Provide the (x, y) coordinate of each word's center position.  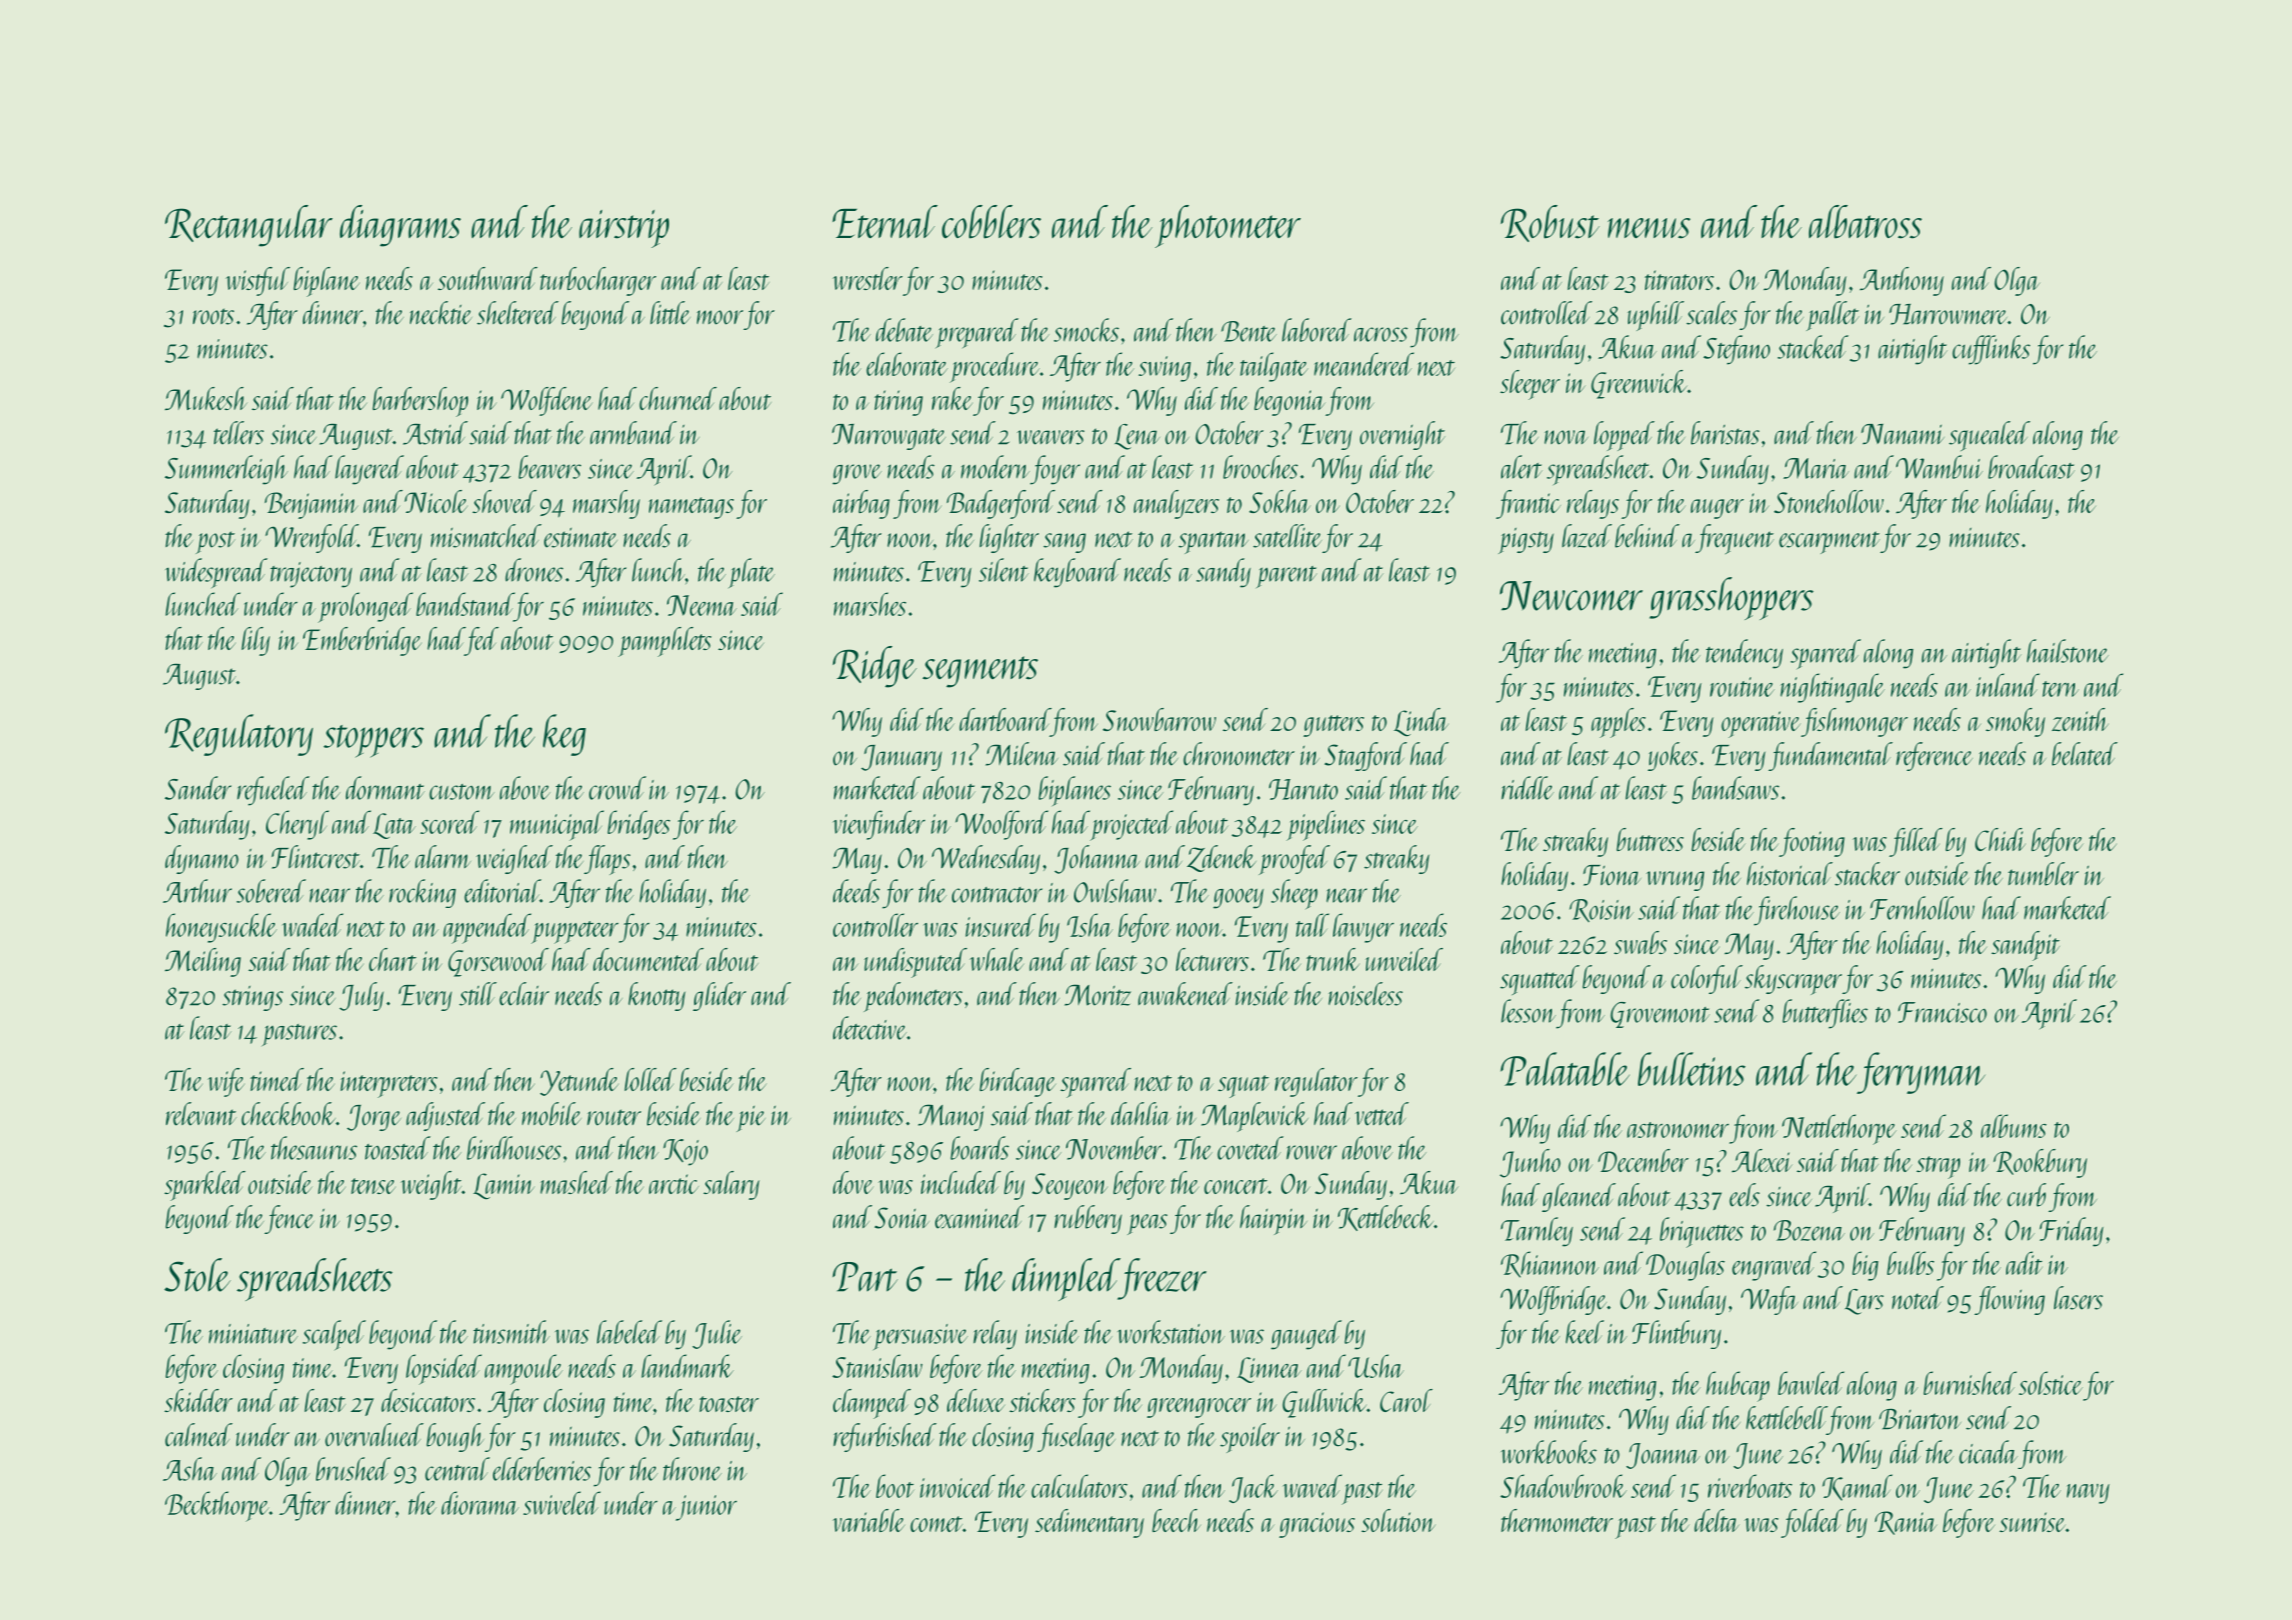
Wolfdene (547, 401)
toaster (729, 1404)
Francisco (1942, 1012)
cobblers (991, 222)
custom (461, 792)
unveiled (1404, 959)
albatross (1865, 222)
